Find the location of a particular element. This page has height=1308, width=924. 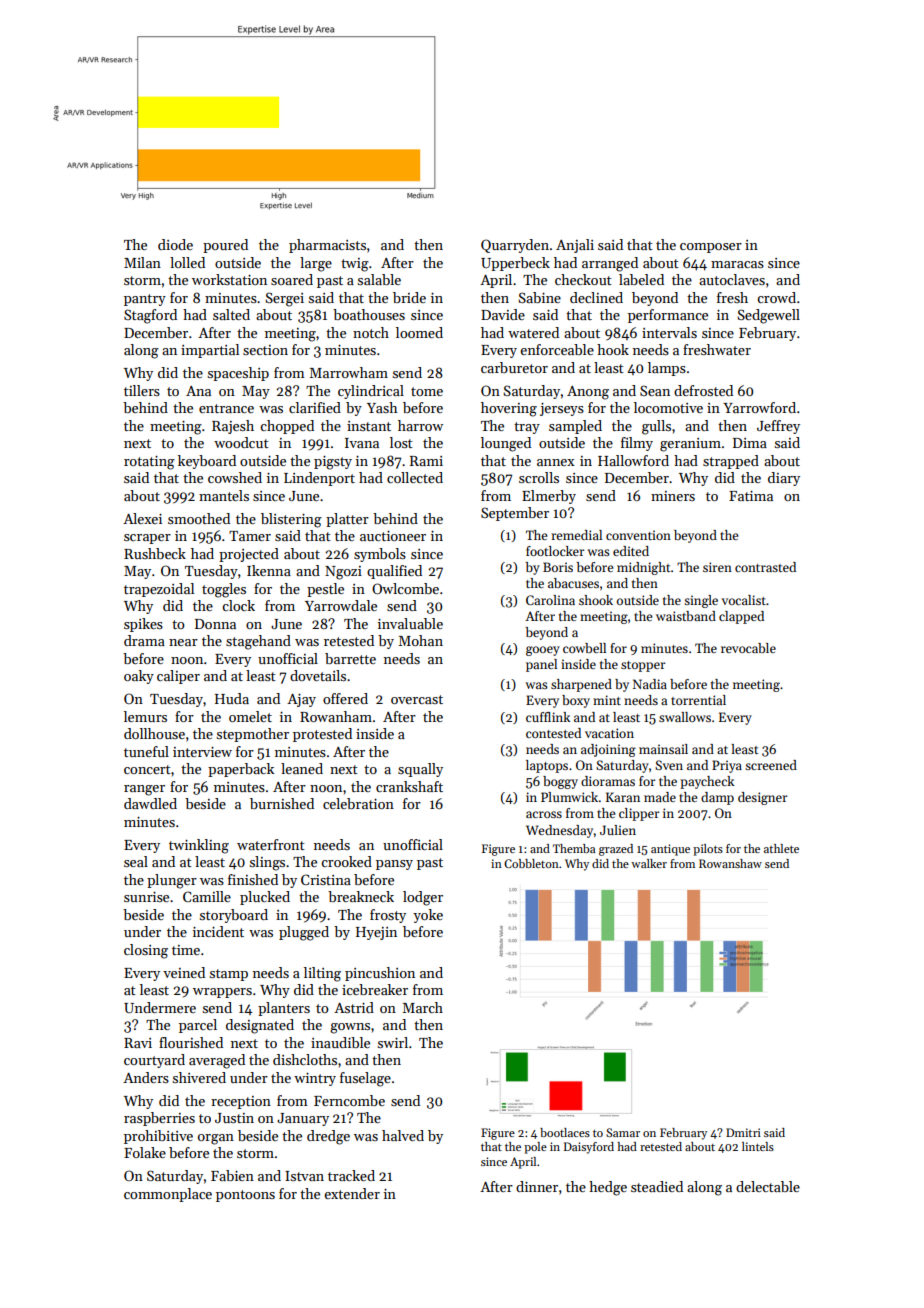

dawdled is located at coordinates (150, 803).
